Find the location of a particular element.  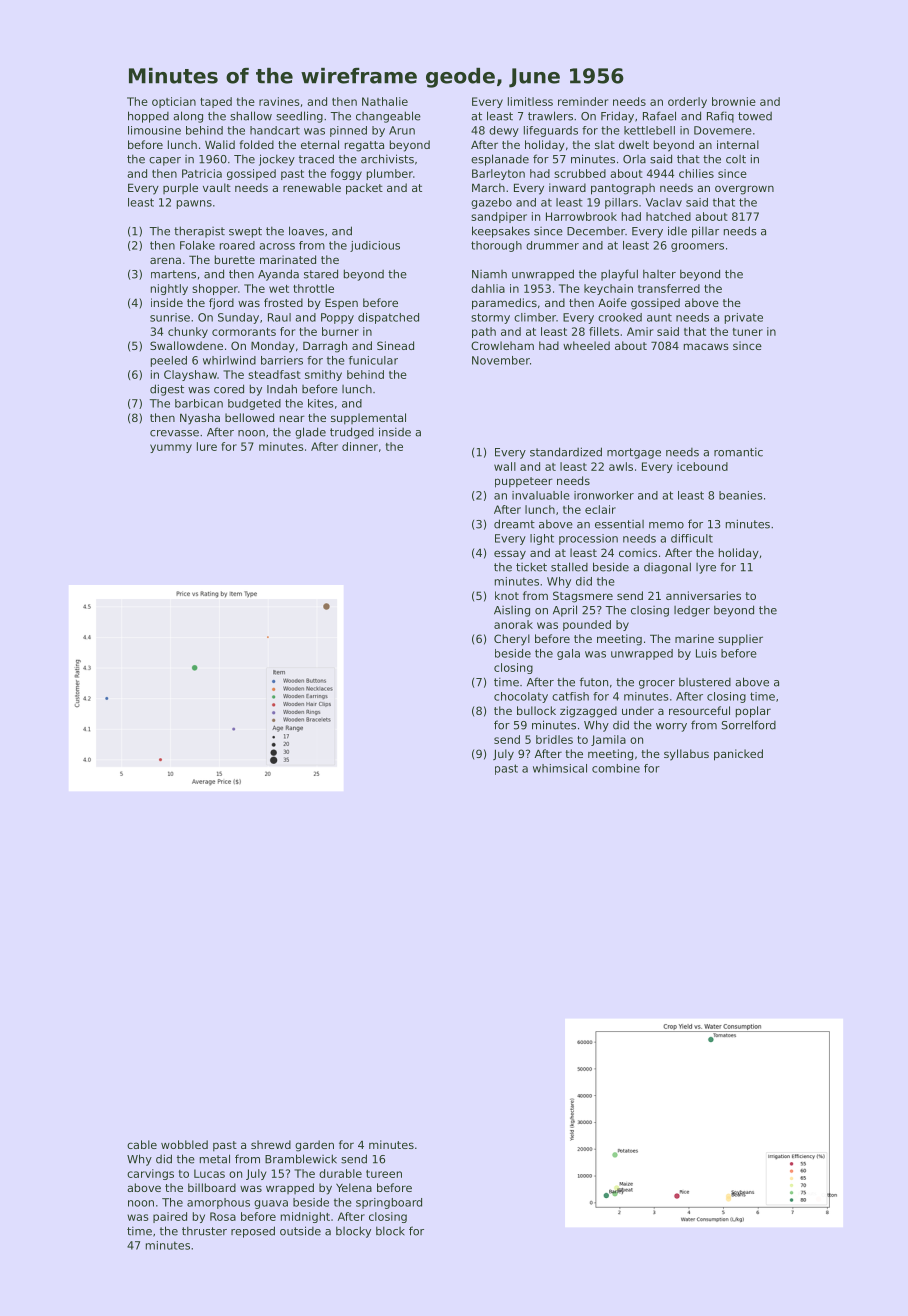

ravines is located at coordinates (279, 101).
